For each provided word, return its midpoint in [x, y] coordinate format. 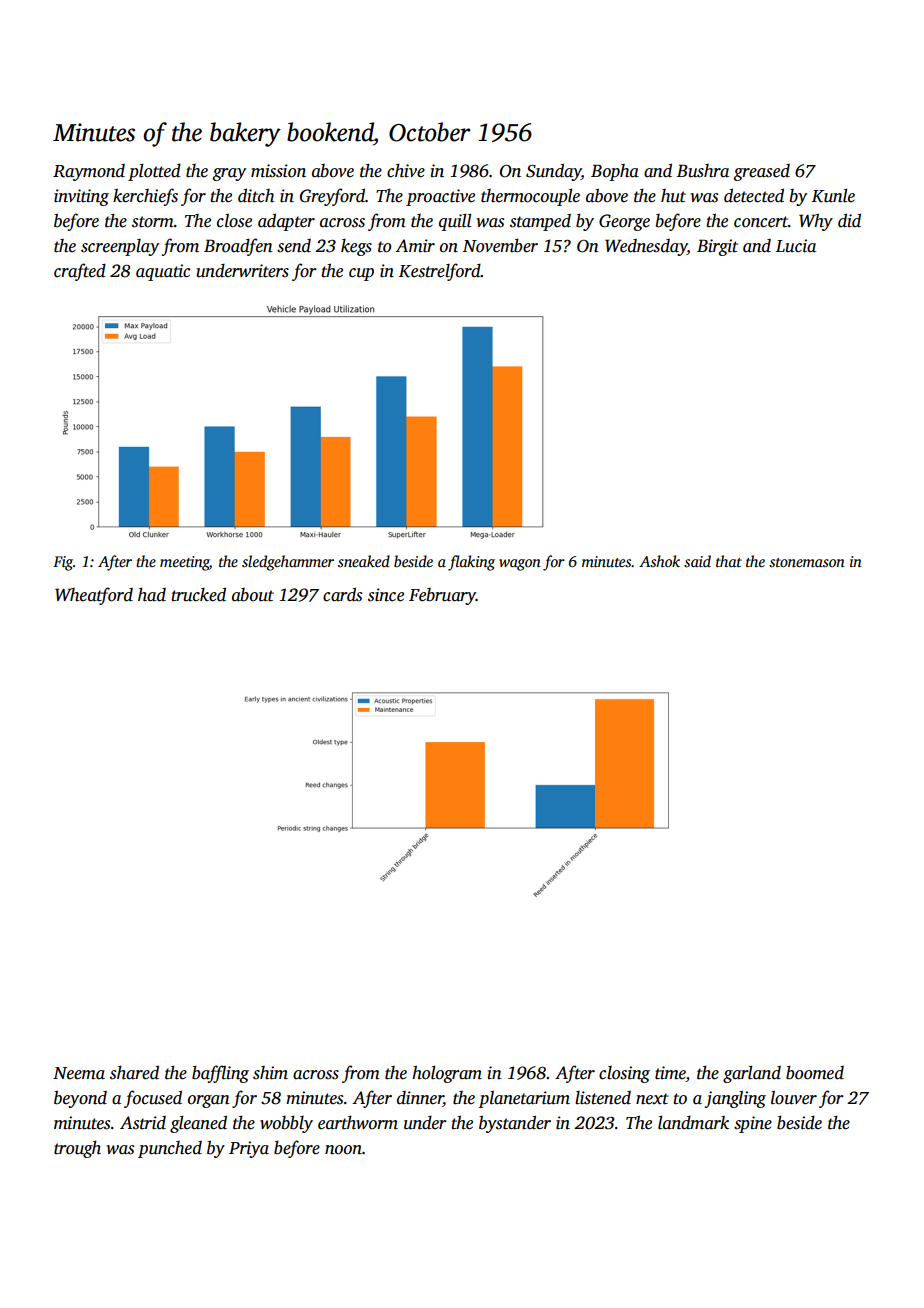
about [253, 595]
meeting [185, 563]
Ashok [659, 561]
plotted [154, 172]
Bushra [703, 171]
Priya [249, 1149]
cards [342, 595]
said [697, 561]
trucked [198, 595]
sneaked [364, 561]
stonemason [807, 562]
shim [270, 1073]
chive [406, 171]
